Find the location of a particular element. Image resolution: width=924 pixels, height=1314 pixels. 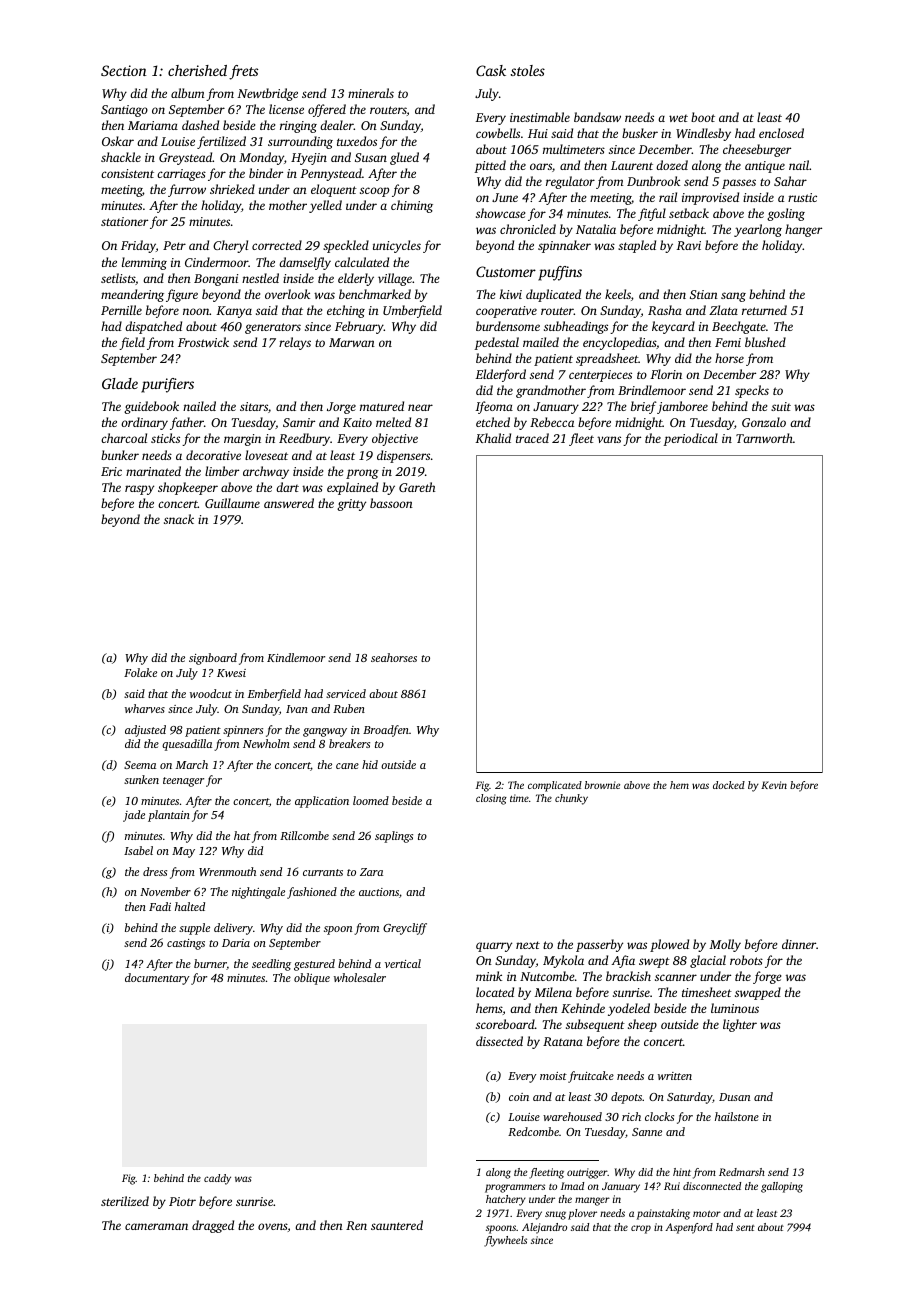

bassoon is located at coordinates (391, 503).
